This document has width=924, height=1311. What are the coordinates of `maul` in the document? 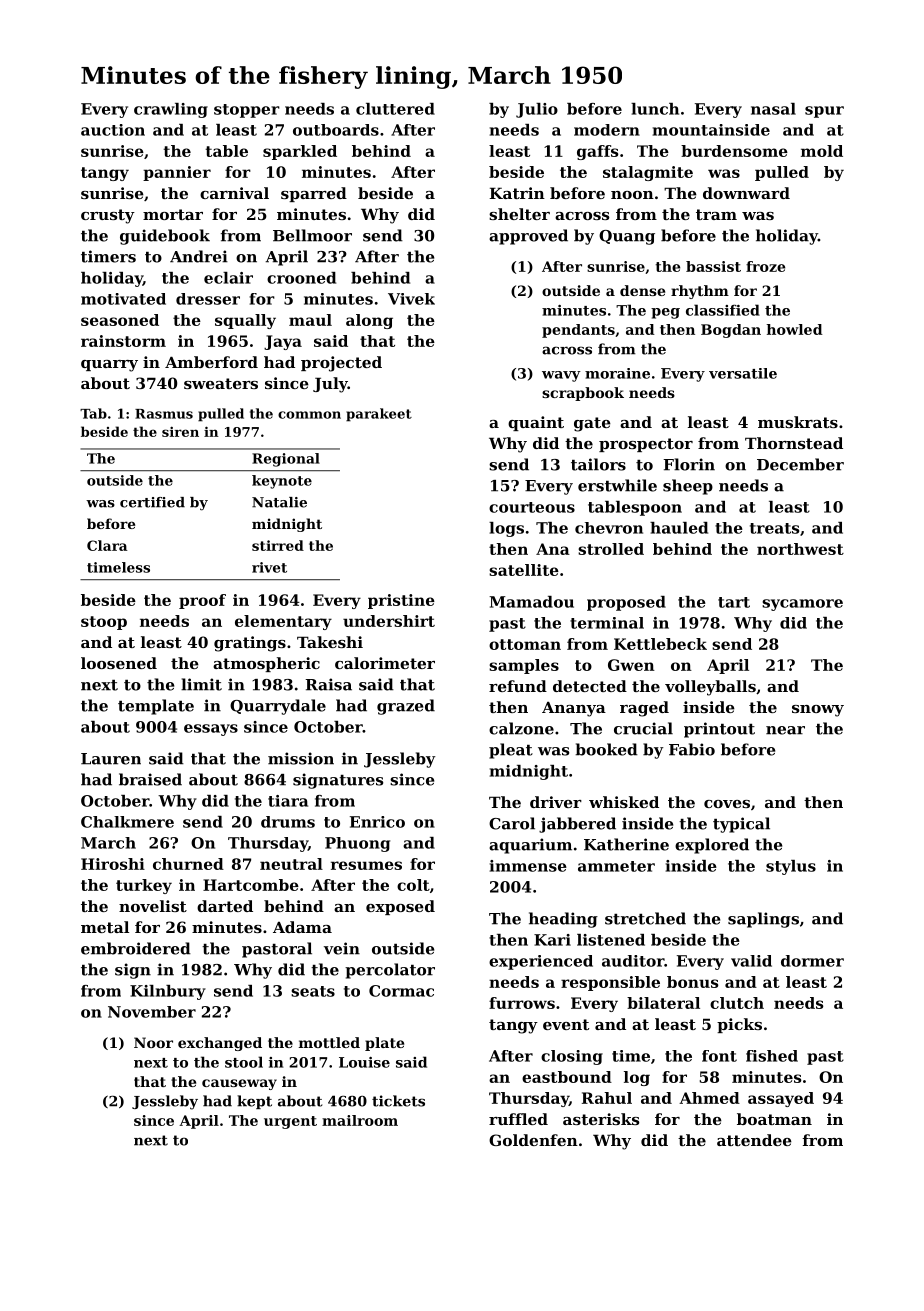 It's located at (310, 320).
